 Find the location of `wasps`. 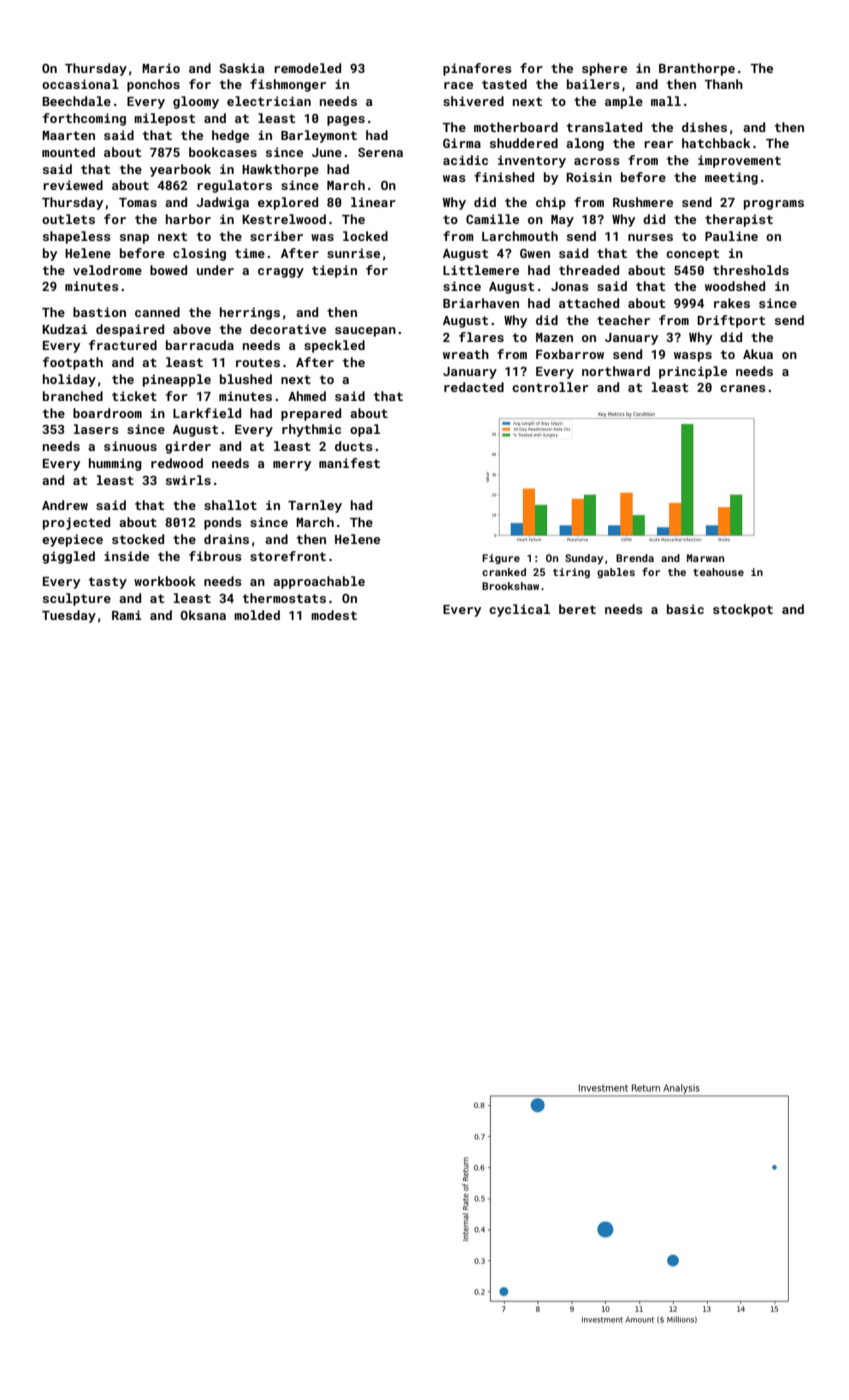

wasps is located at coordinates (693, 357).
